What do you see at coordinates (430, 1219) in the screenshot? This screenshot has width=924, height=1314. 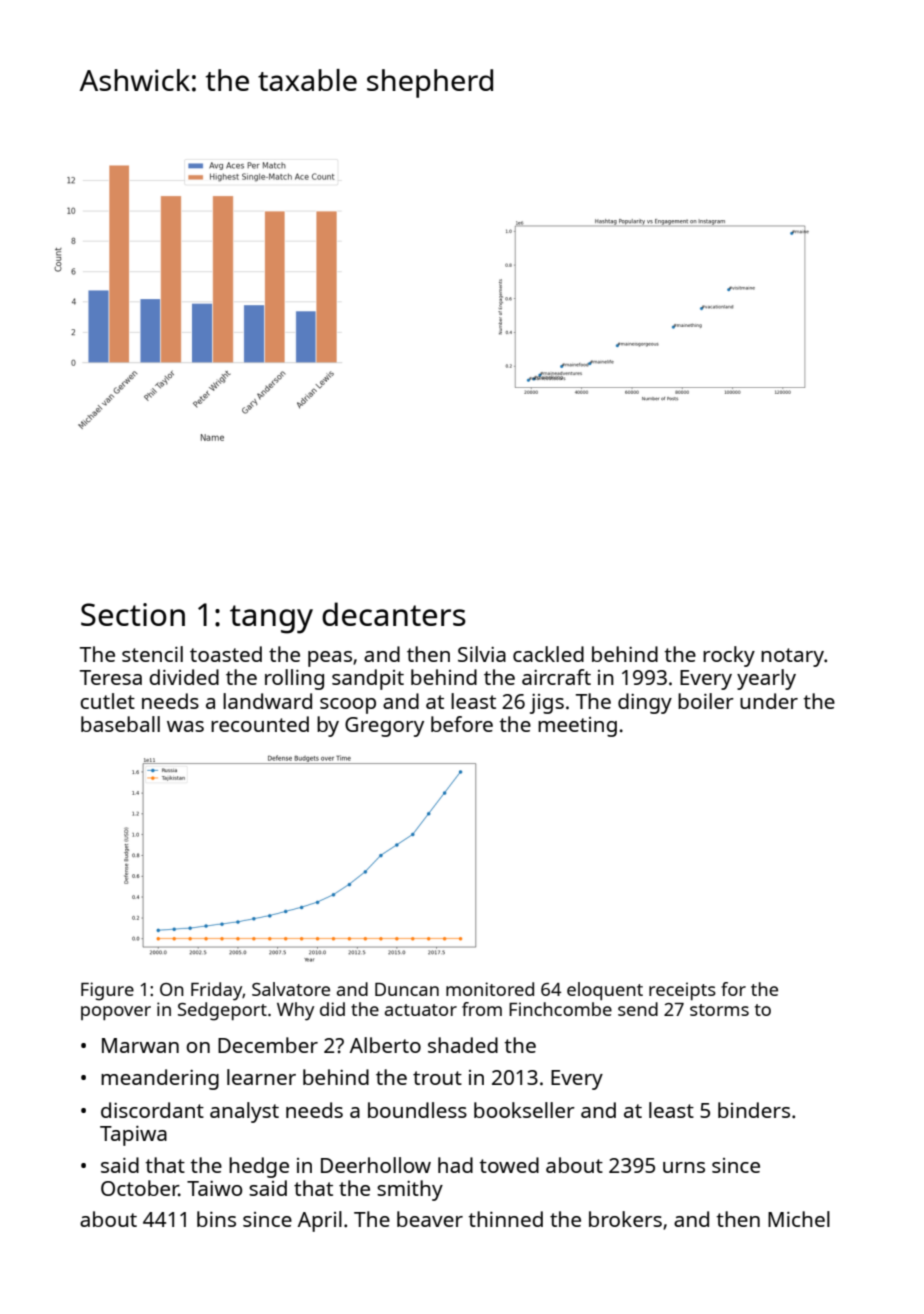 I see `beaver` at bounding box center [430, 1219].
